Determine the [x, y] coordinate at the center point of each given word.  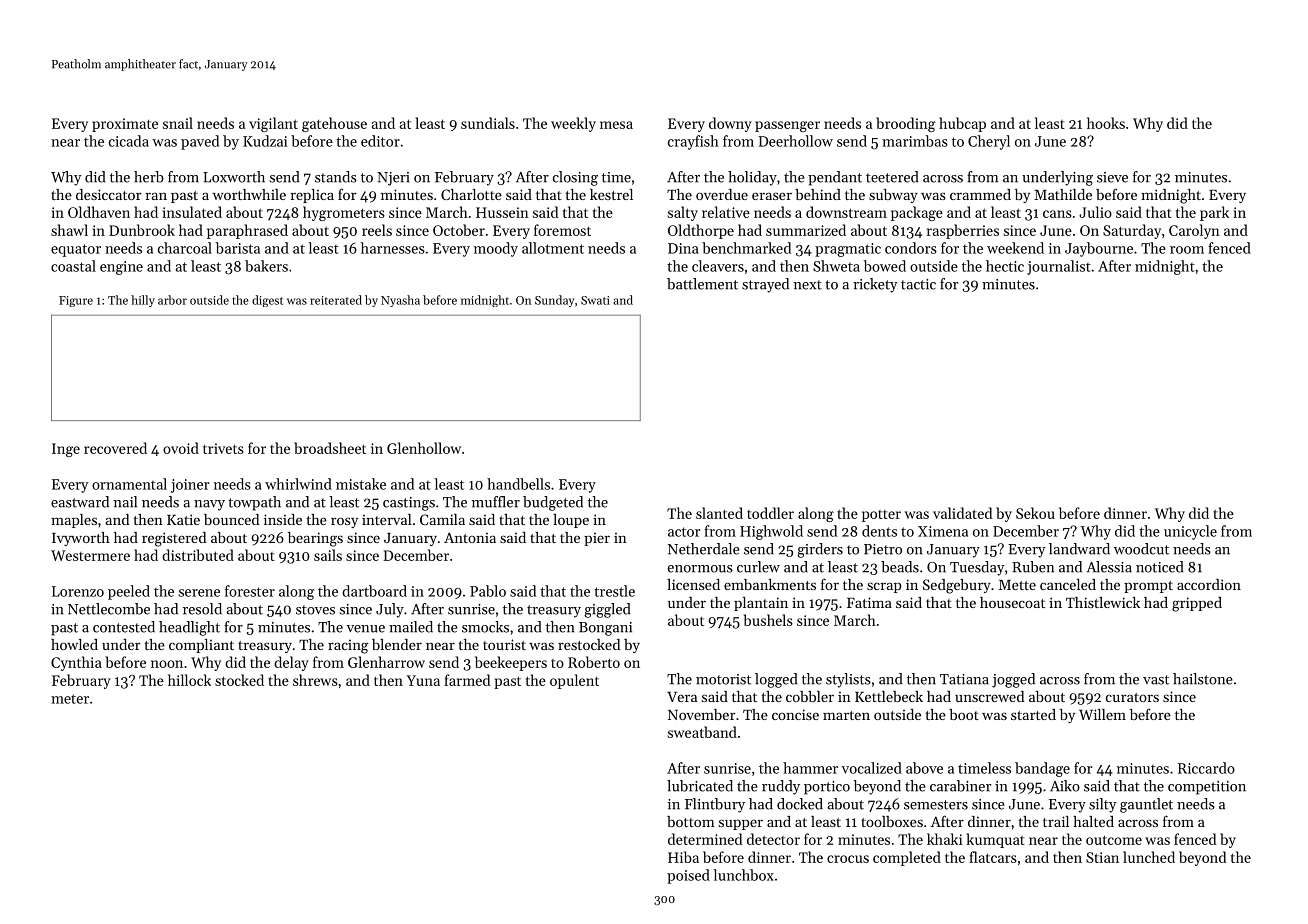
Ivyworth [81, 539]
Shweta [836, 266]
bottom [691, 821]
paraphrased [247, 231]
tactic [918, 284]
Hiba [683, 857]
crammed [980, 194]
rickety [875, 285]
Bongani [605, 629]
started [1033, 714]
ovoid [181, 448]
